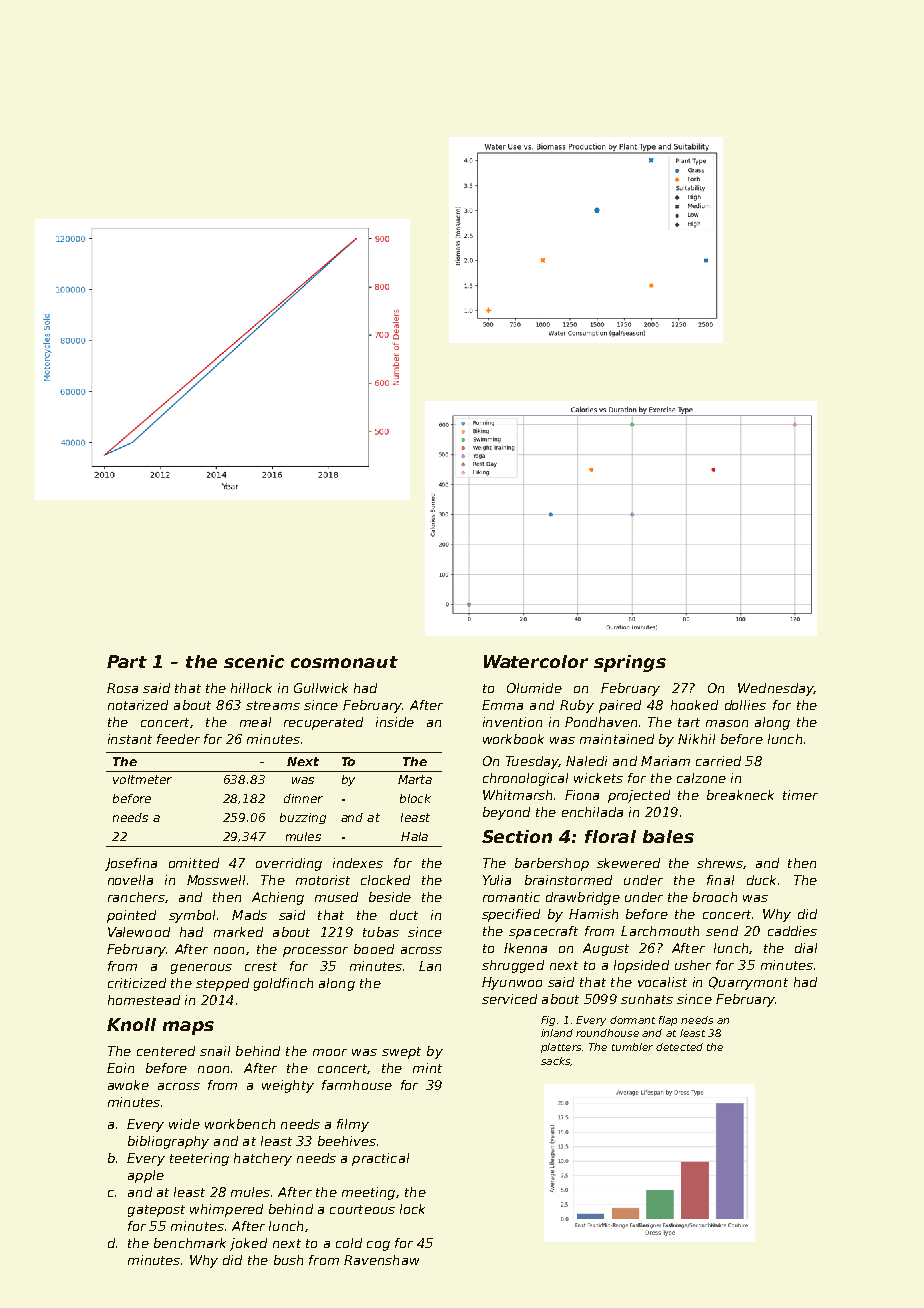  Describe the element at coordinates (378, 1246) in the screenshot. I see `cog` at that location.
